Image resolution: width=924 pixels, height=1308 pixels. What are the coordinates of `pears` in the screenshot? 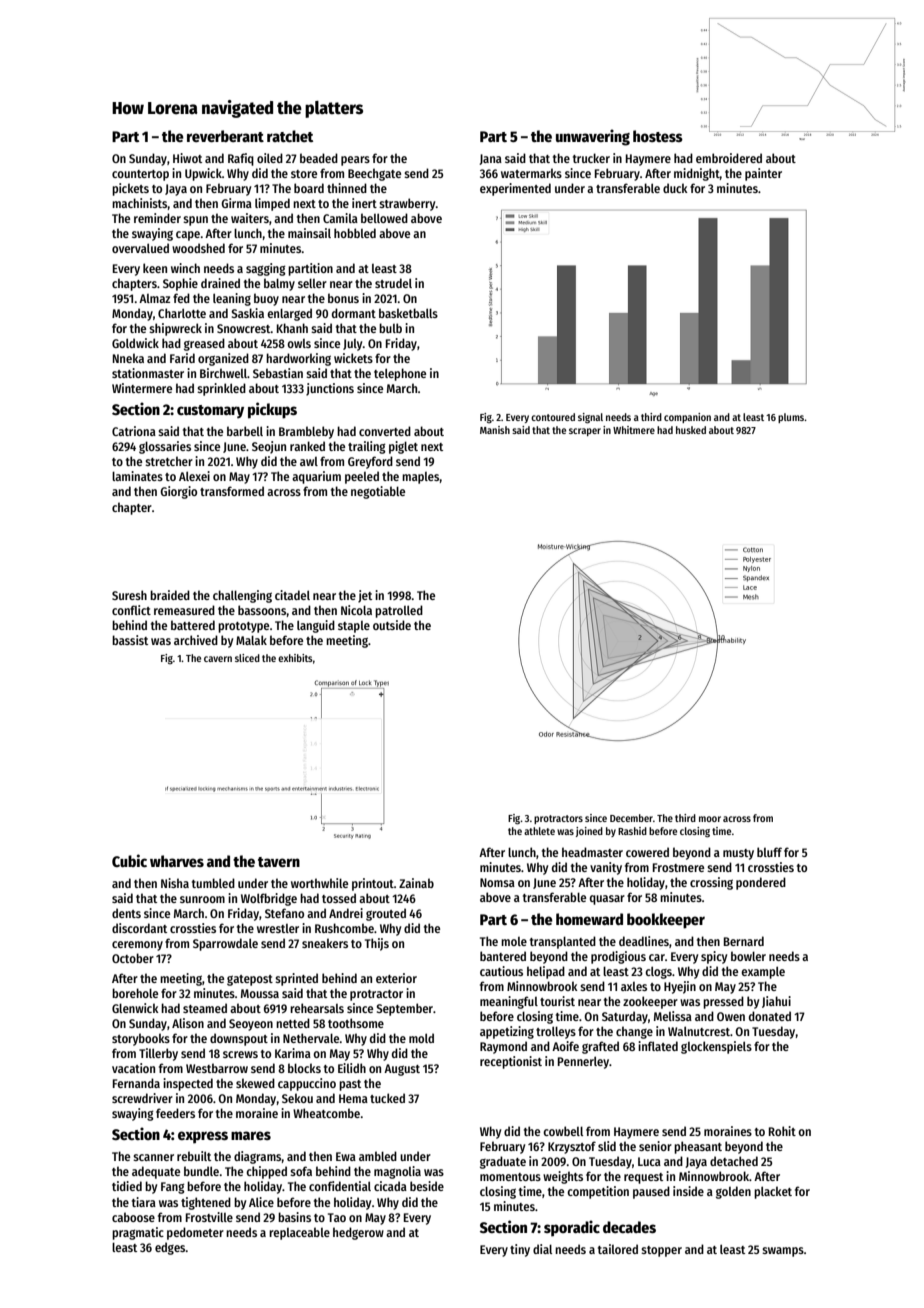 It's located at (355, 161).
